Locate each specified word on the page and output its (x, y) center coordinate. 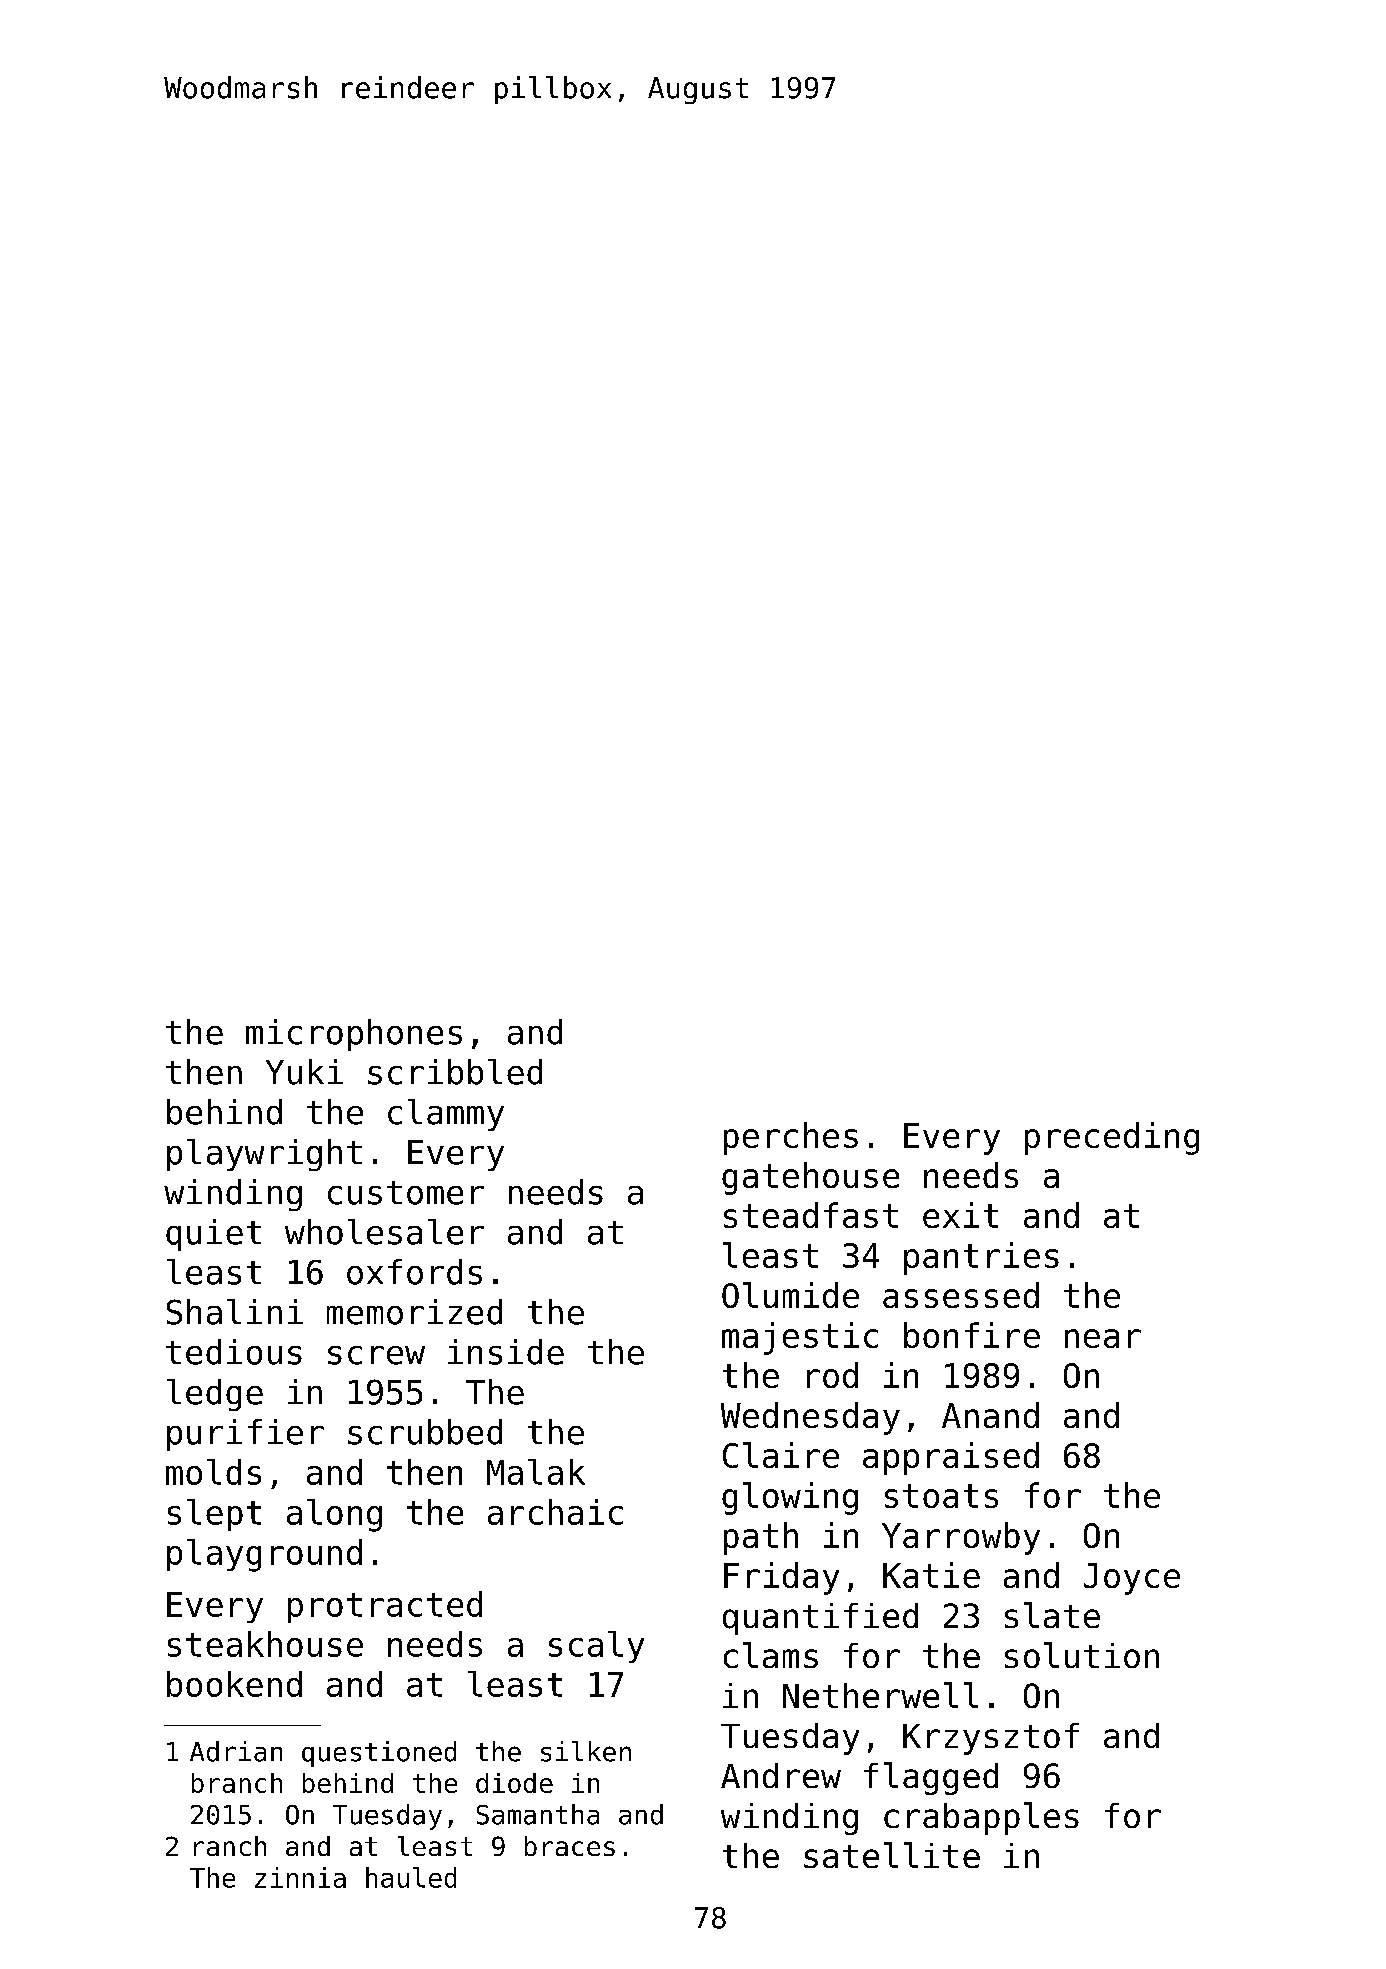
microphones (354, 1035)
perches (791, 1138)
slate (1052, 1615)
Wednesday (810, 1418)
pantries (981, 1258)
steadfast (811, 1215)
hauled (411, 1877)
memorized (414, 1312)
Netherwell (880, 1695)
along (334, 1515)
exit (960, 1215)
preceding (1112, 1138)
